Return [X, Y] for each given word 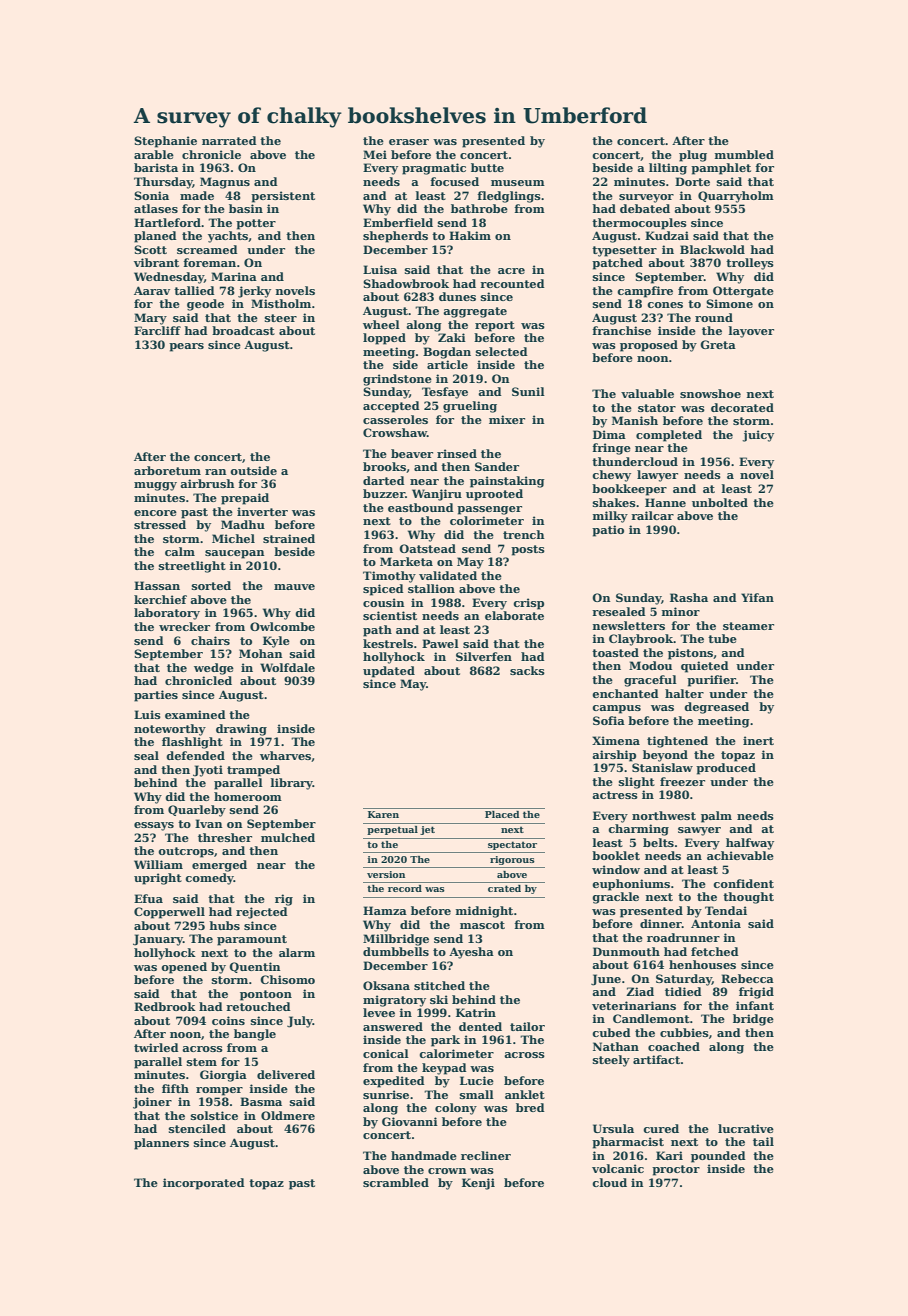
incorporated [204, 1184]
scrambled [396, 1182]
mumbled [744, 154]
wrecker [184, 626]
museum [518, 183]
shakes [614, 502]
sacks [527, 670]
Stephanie [165, 142]
